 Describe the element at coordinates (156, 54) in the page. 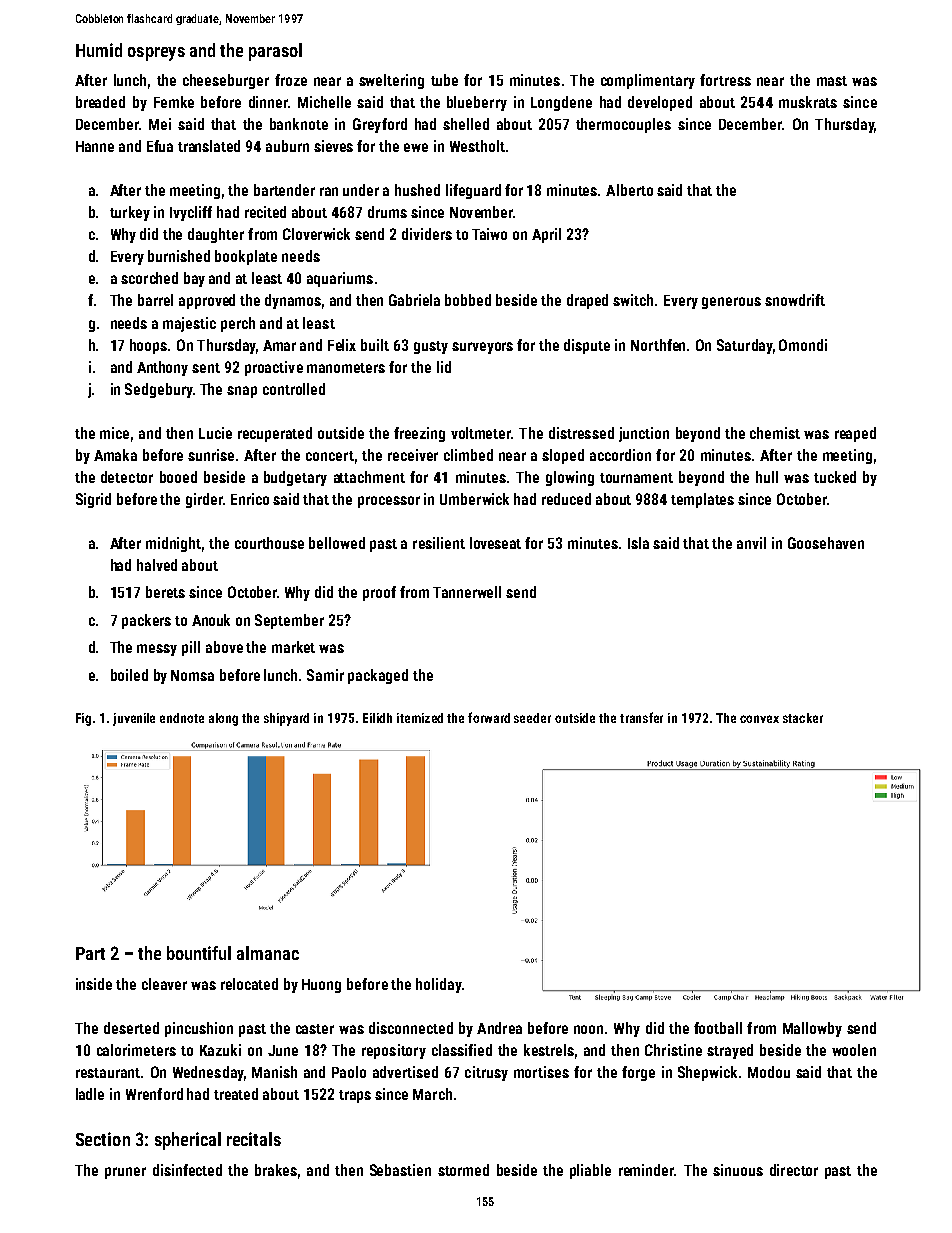

I see `ospreys` at that location.
